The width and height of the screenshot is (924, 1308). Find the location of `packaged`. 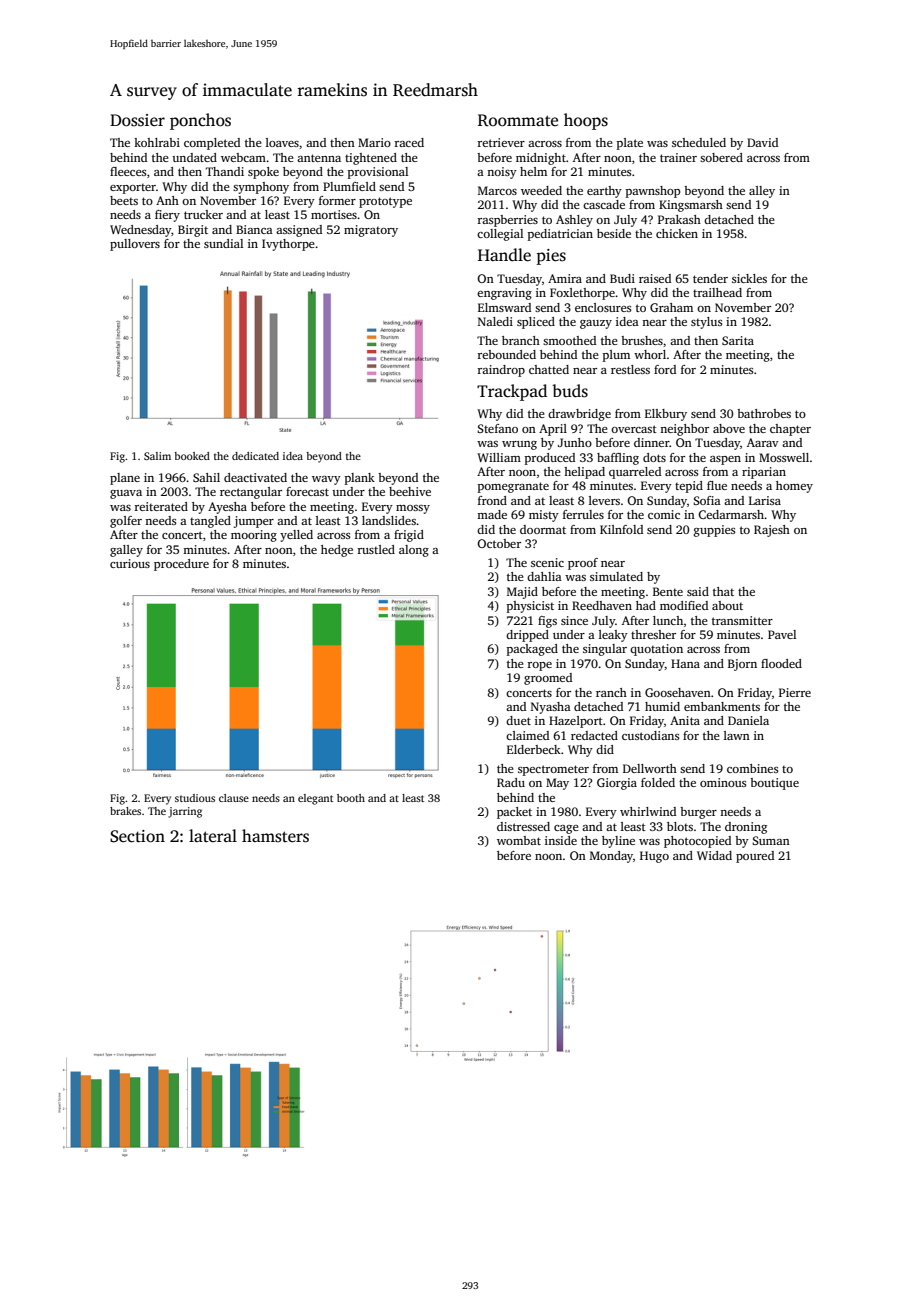

packaged is located at coordinates (532, 650).
